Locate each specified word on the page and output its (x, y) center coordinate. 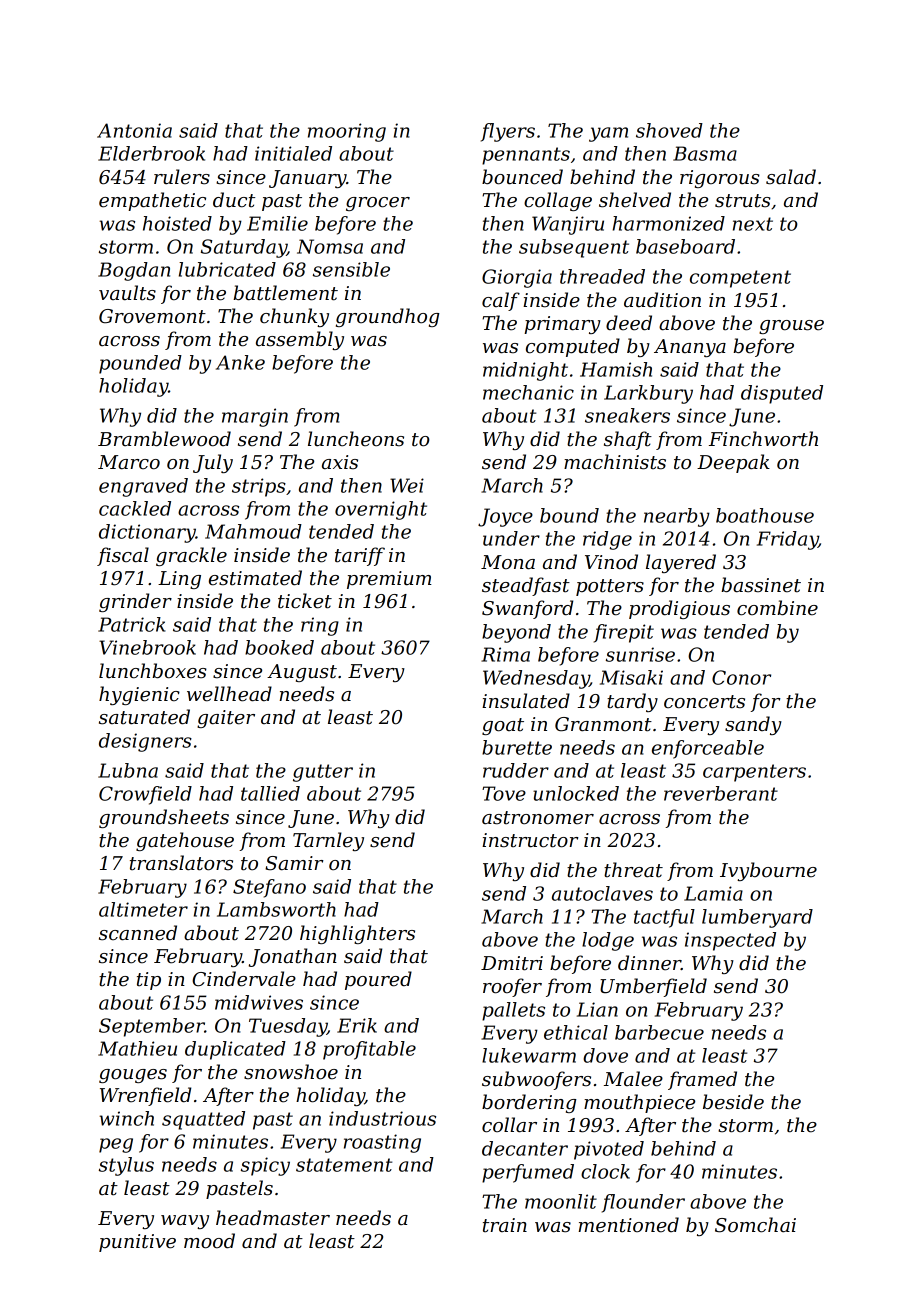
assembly (300, 340)
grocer (378, 204)
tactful (664, 918)
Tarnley (328, 841)
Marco (129, 462)
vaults (127, 293)
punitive (137, 1243)
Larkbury (648, 394)
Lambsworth (276, 909)
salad (791, 177)
